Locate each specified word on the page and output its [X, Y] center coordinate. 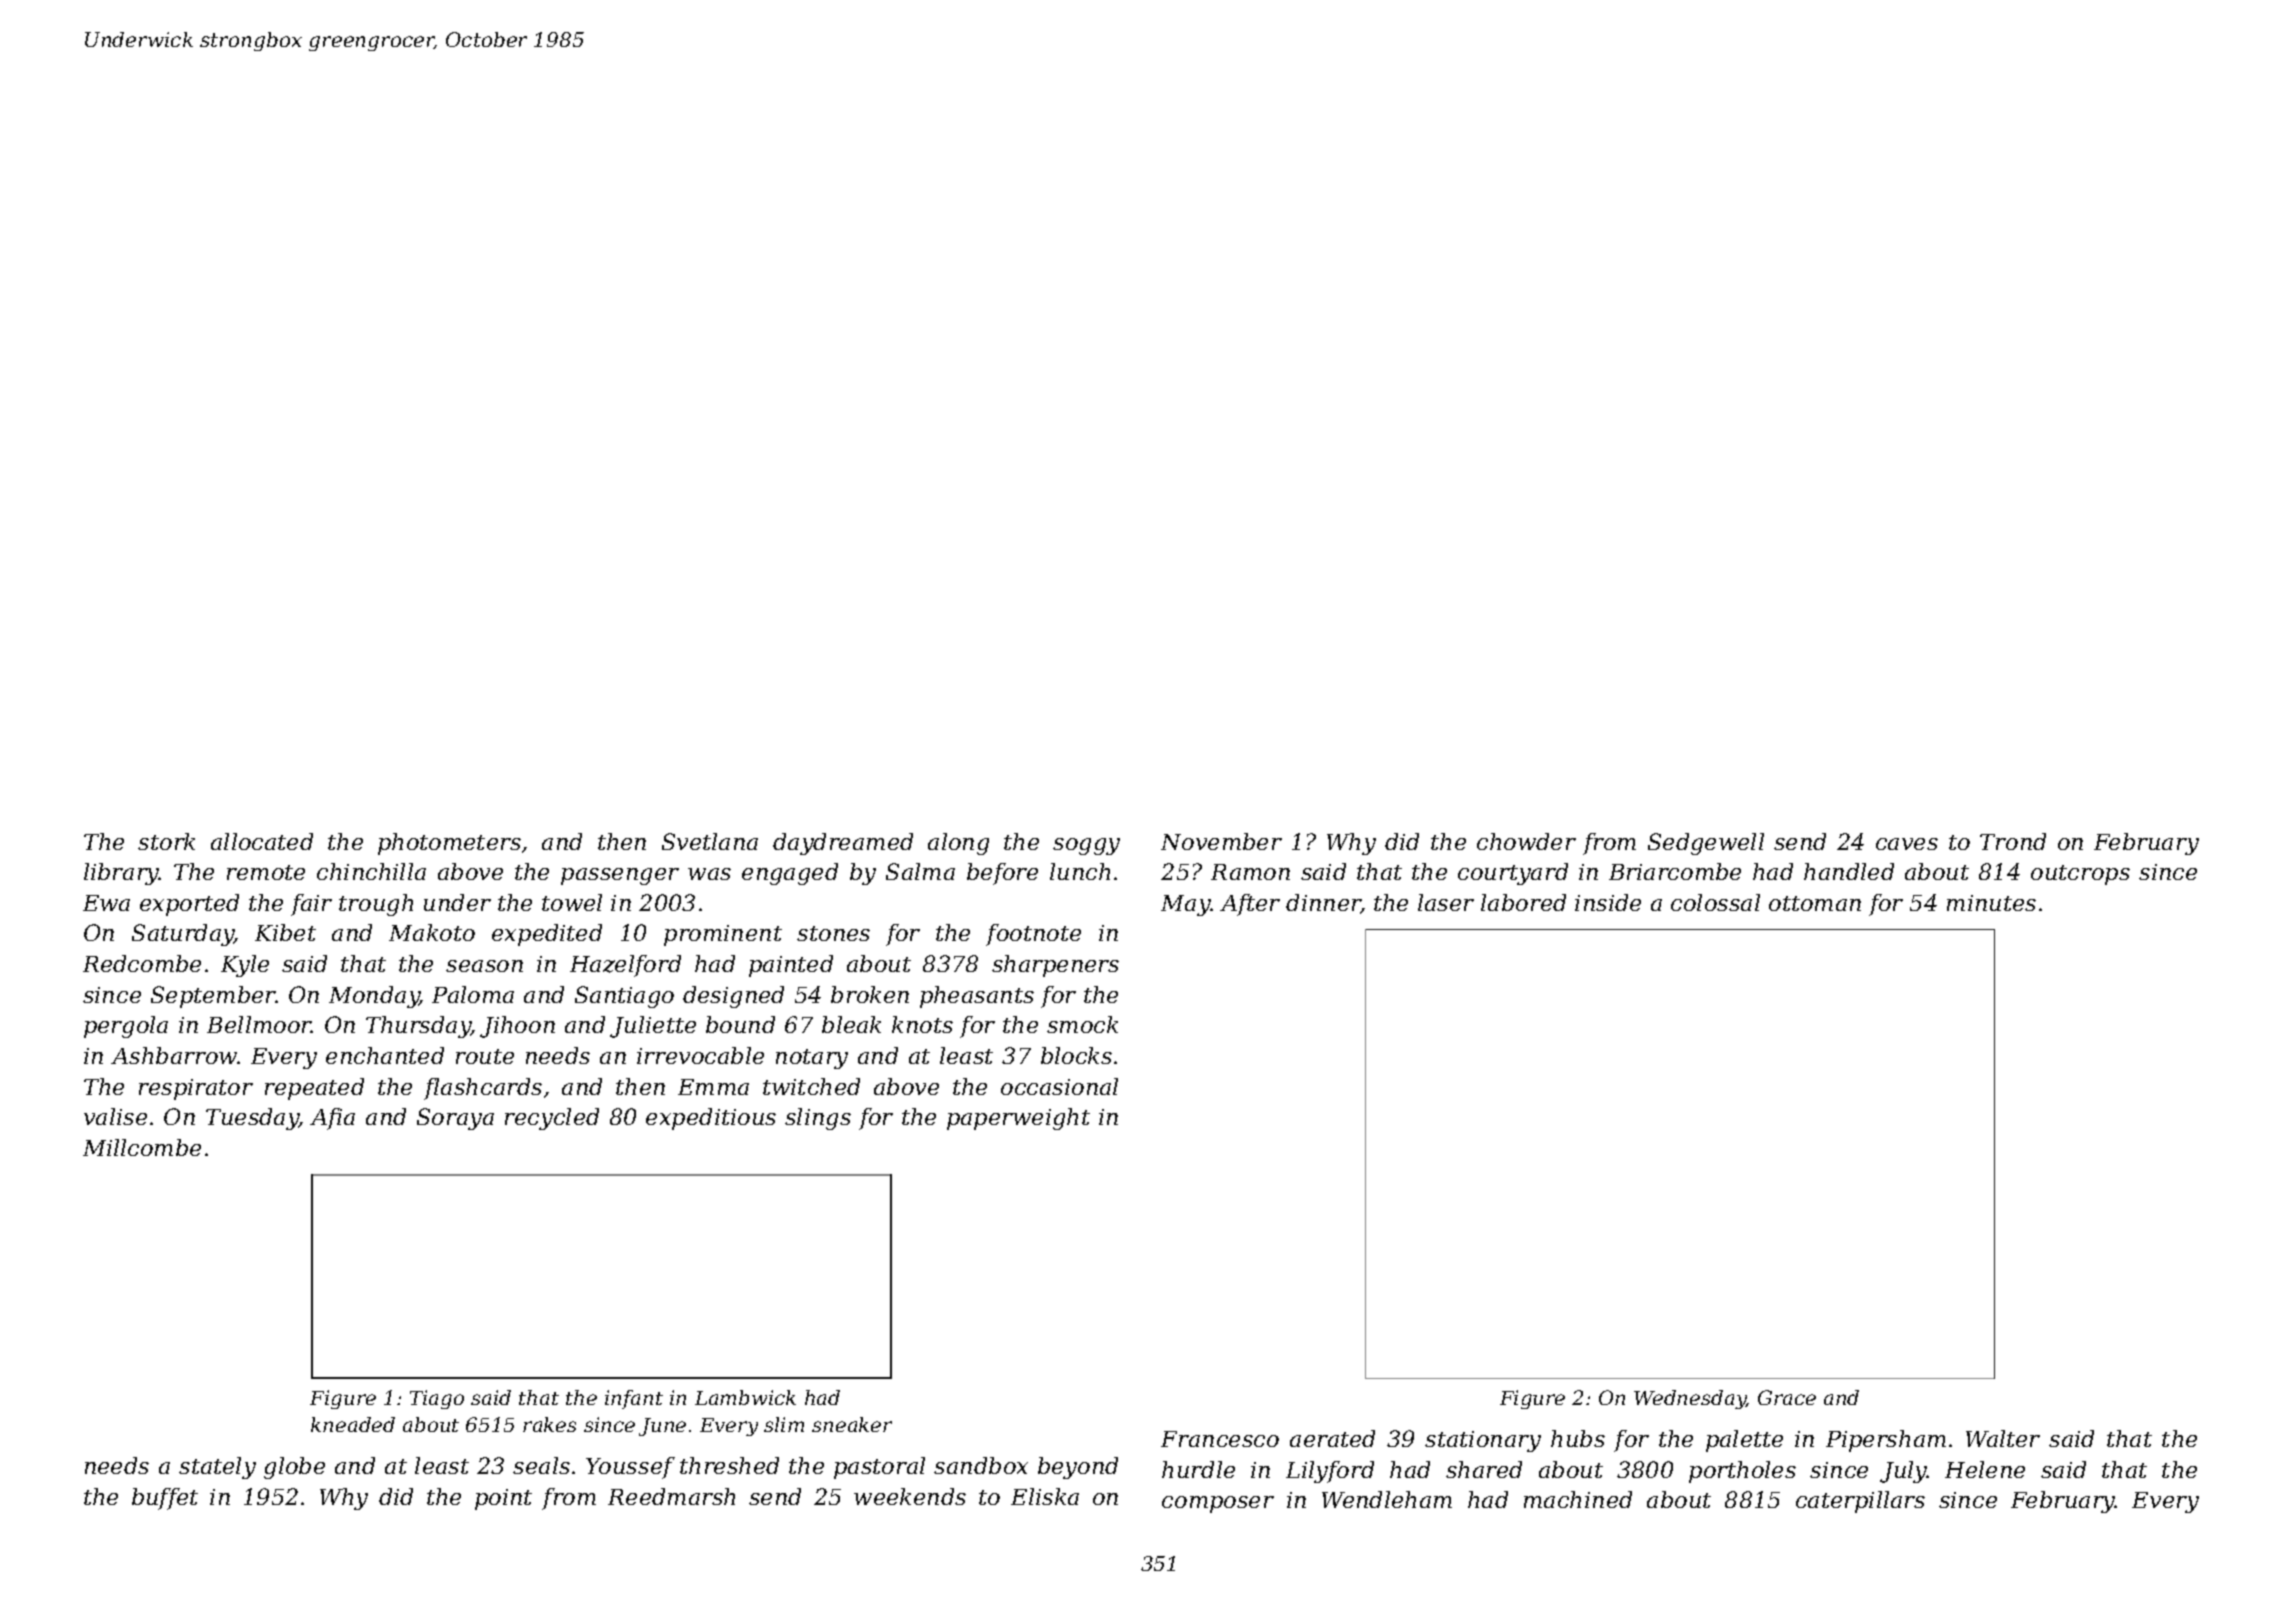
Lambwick [745, 1397]
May [1186, 905]
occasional [1059, 1086]
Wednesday [1690, 1399]
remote [266, 872]
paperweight [1018, 1119]
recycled [552, 1119]
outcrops [2080, 875]
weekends [910, 1496]
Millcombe [142, 1147]
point [503, 1499]
